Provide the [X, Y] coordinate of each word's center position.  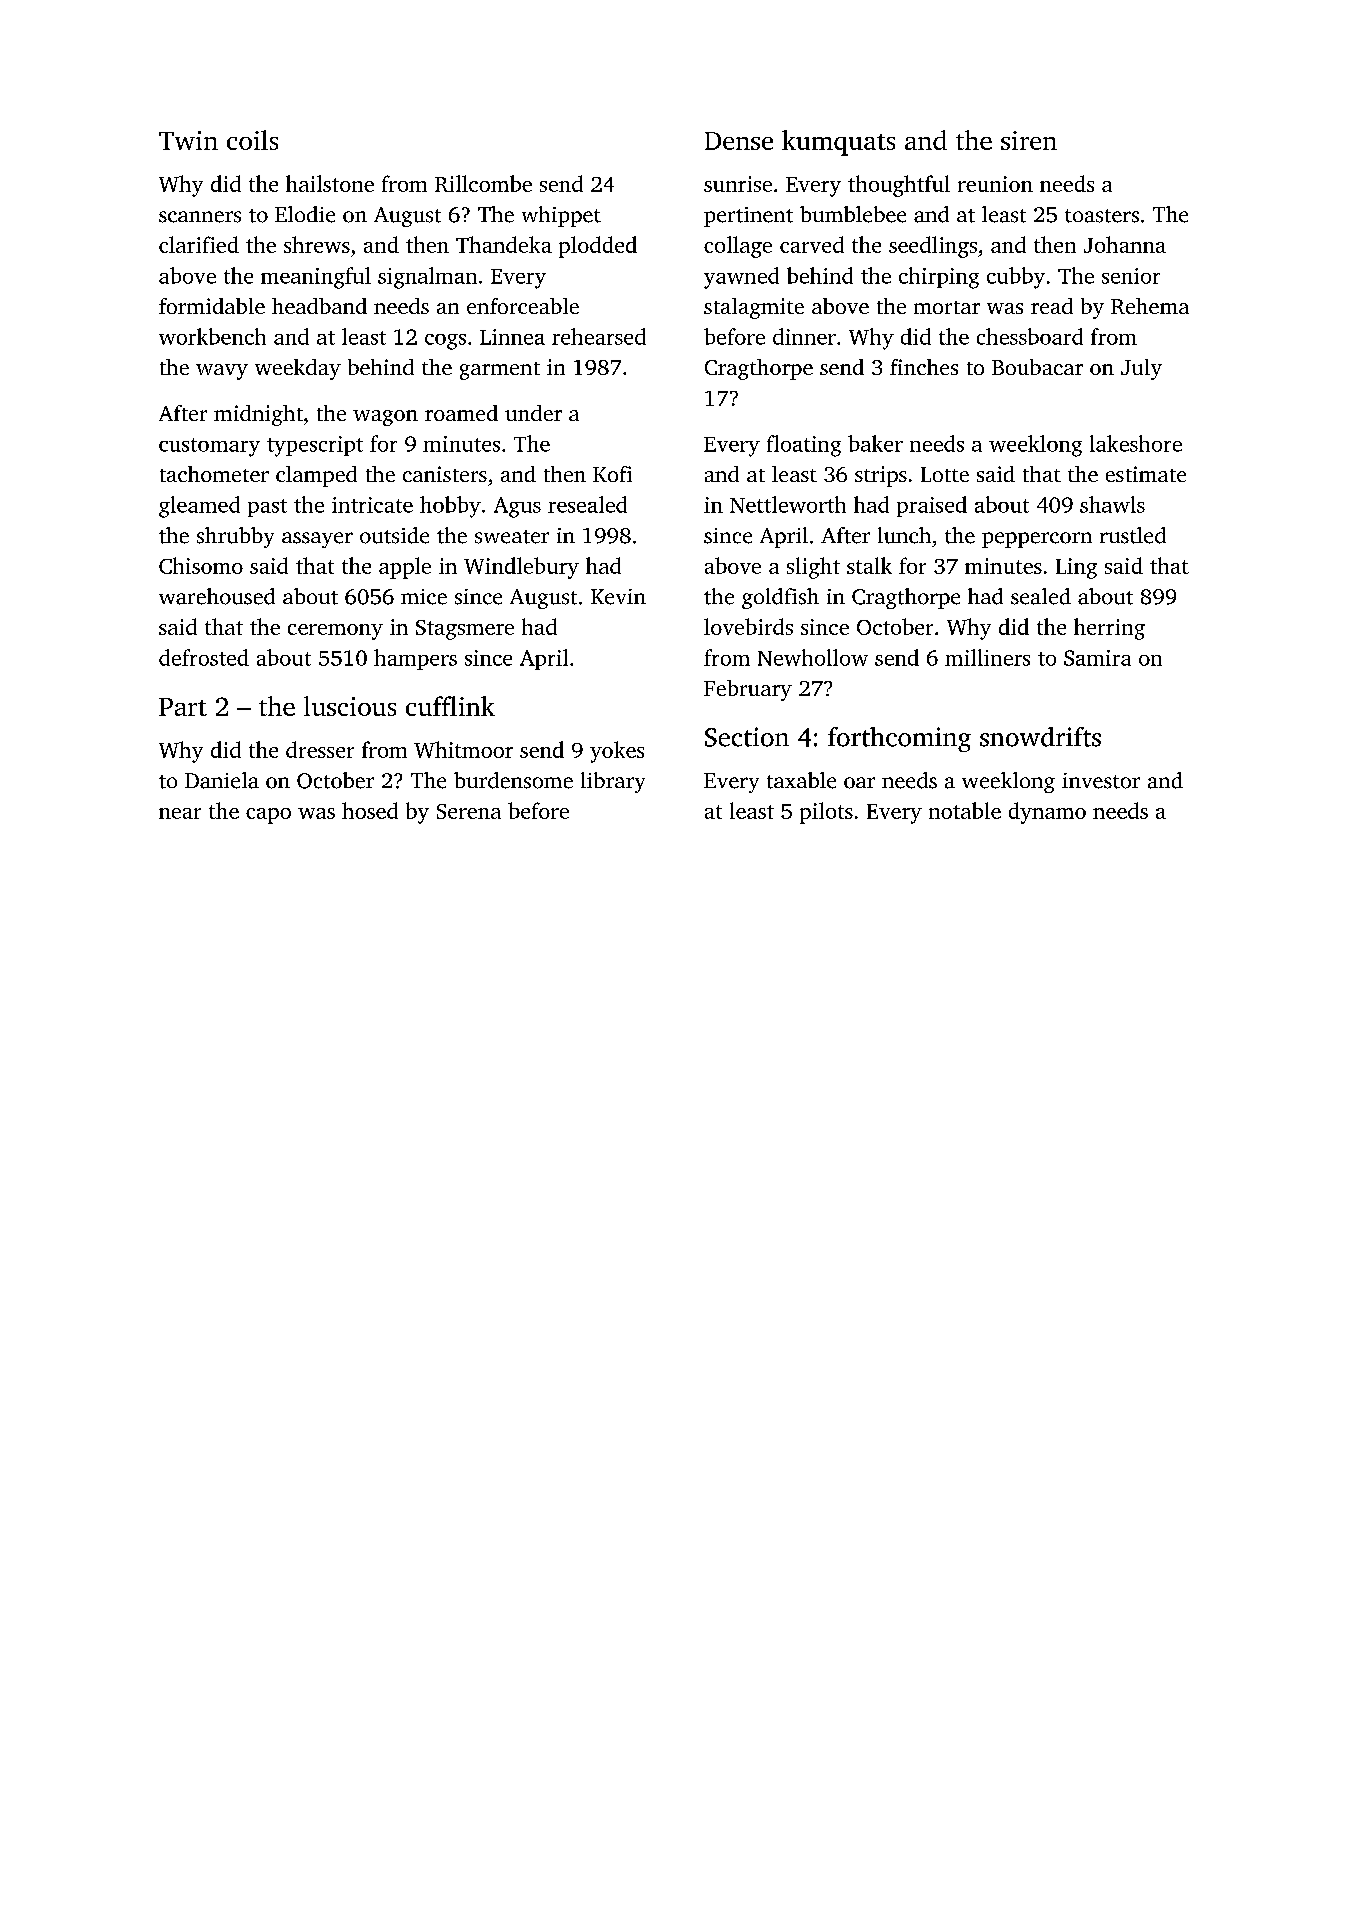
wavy [222, 372]
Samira [1097, 658]
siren [1029, 140]
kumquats [838, 143]
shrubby [235, 537]
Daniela [222, 780]
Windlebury [521, 568]
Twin [188, 140]
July [1141, 369]
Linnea [512, 337]
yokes [617, 752]
